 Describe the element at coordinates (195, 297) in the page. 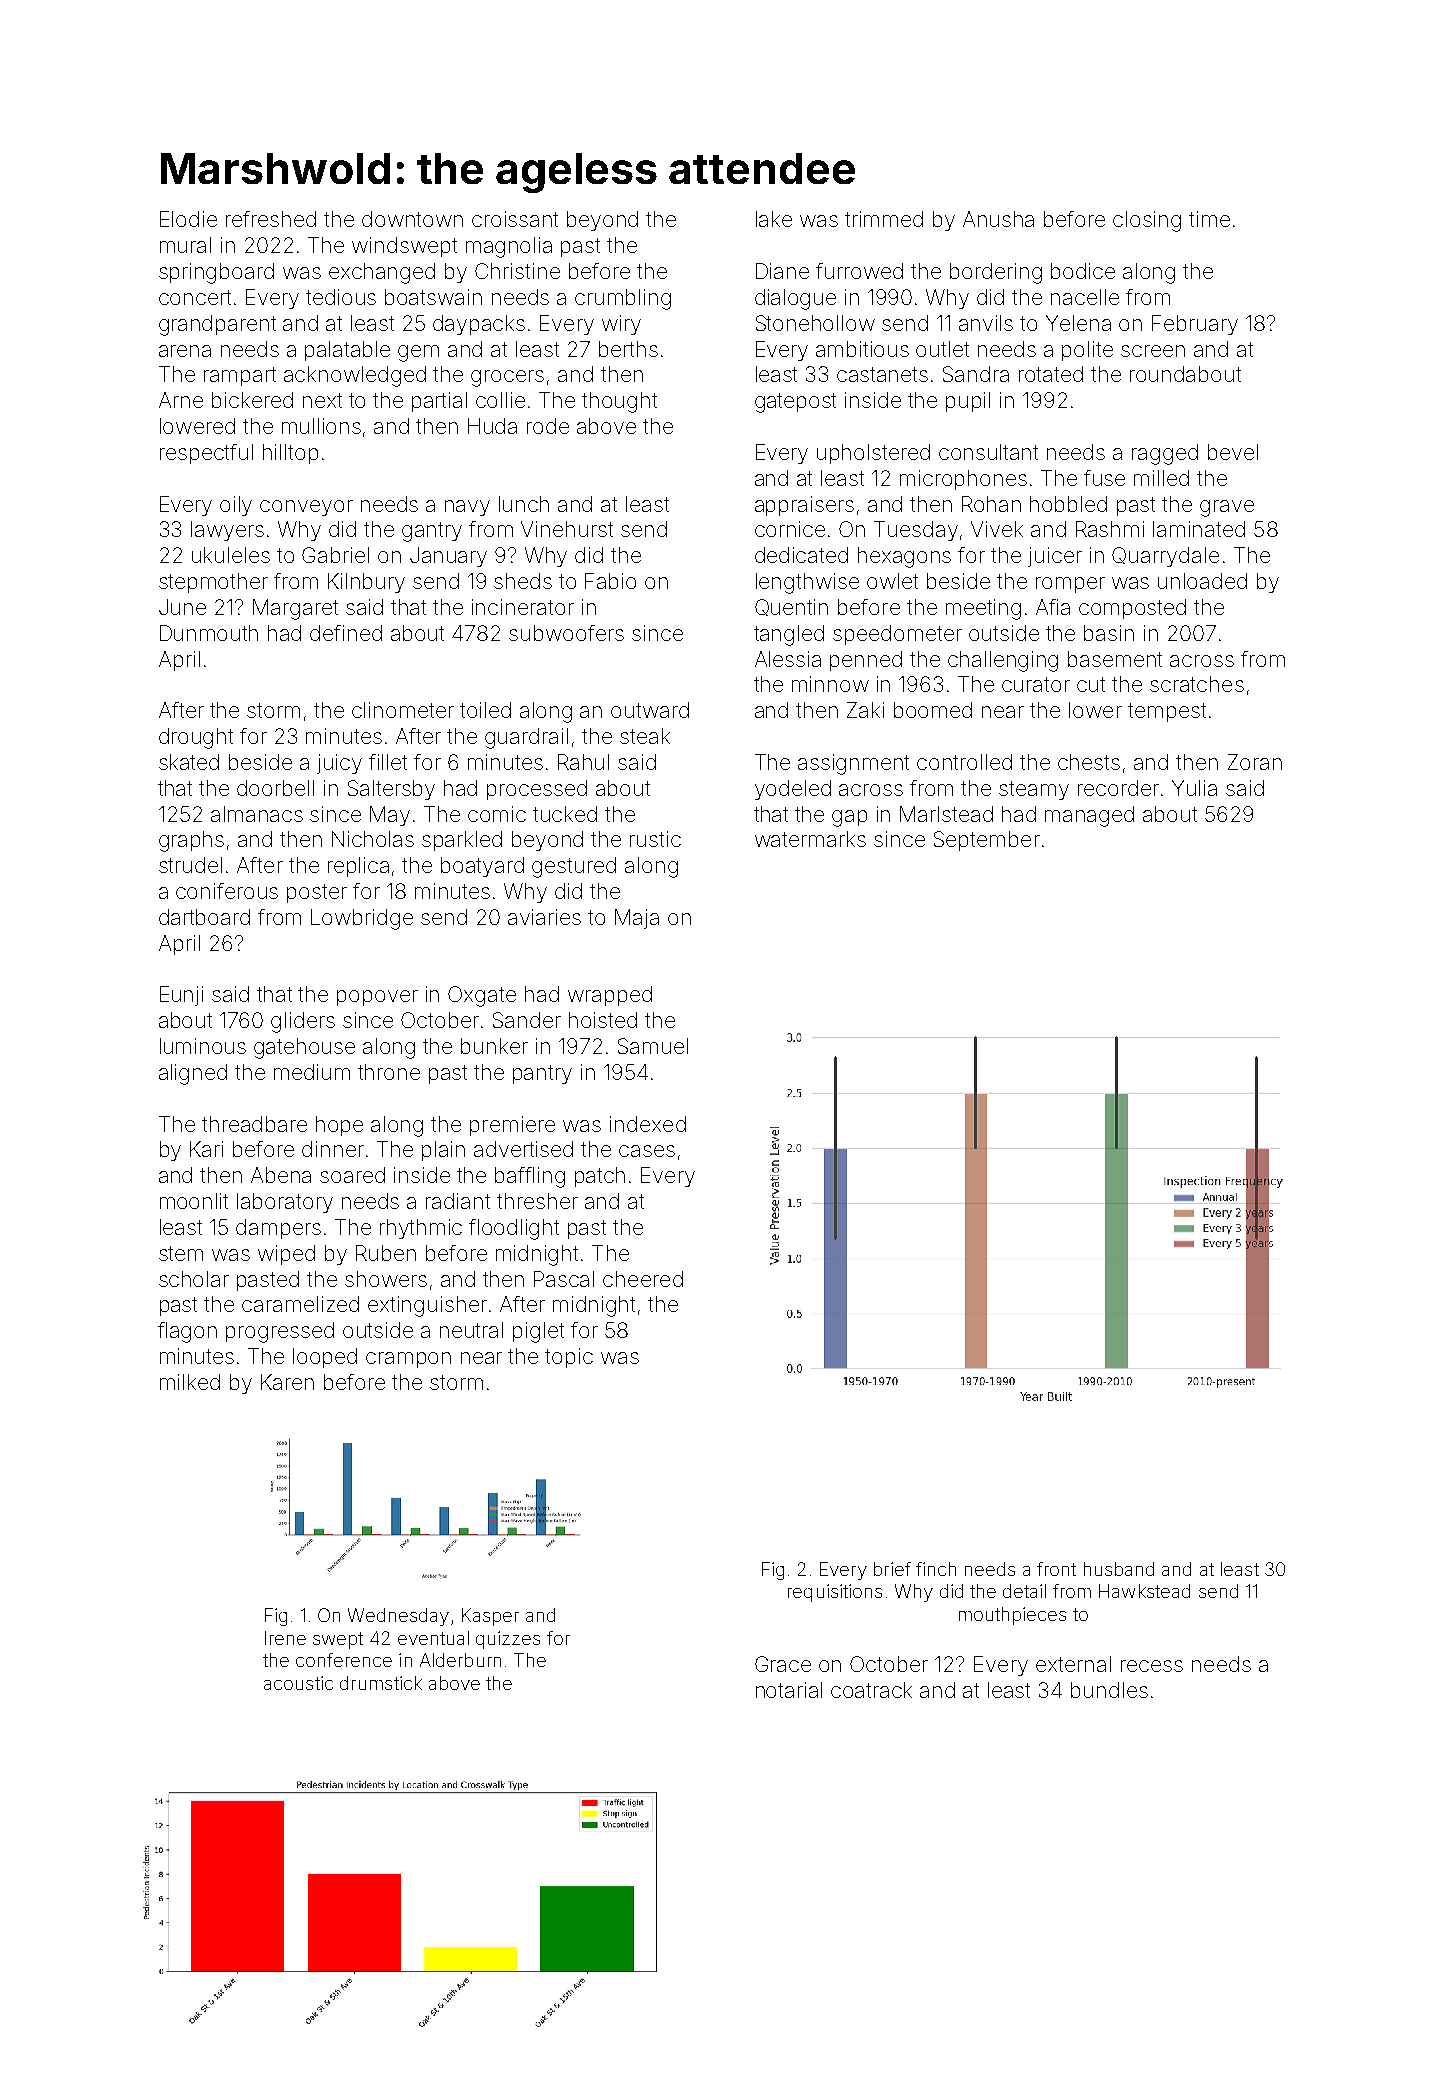

I see `concert` at that location.
